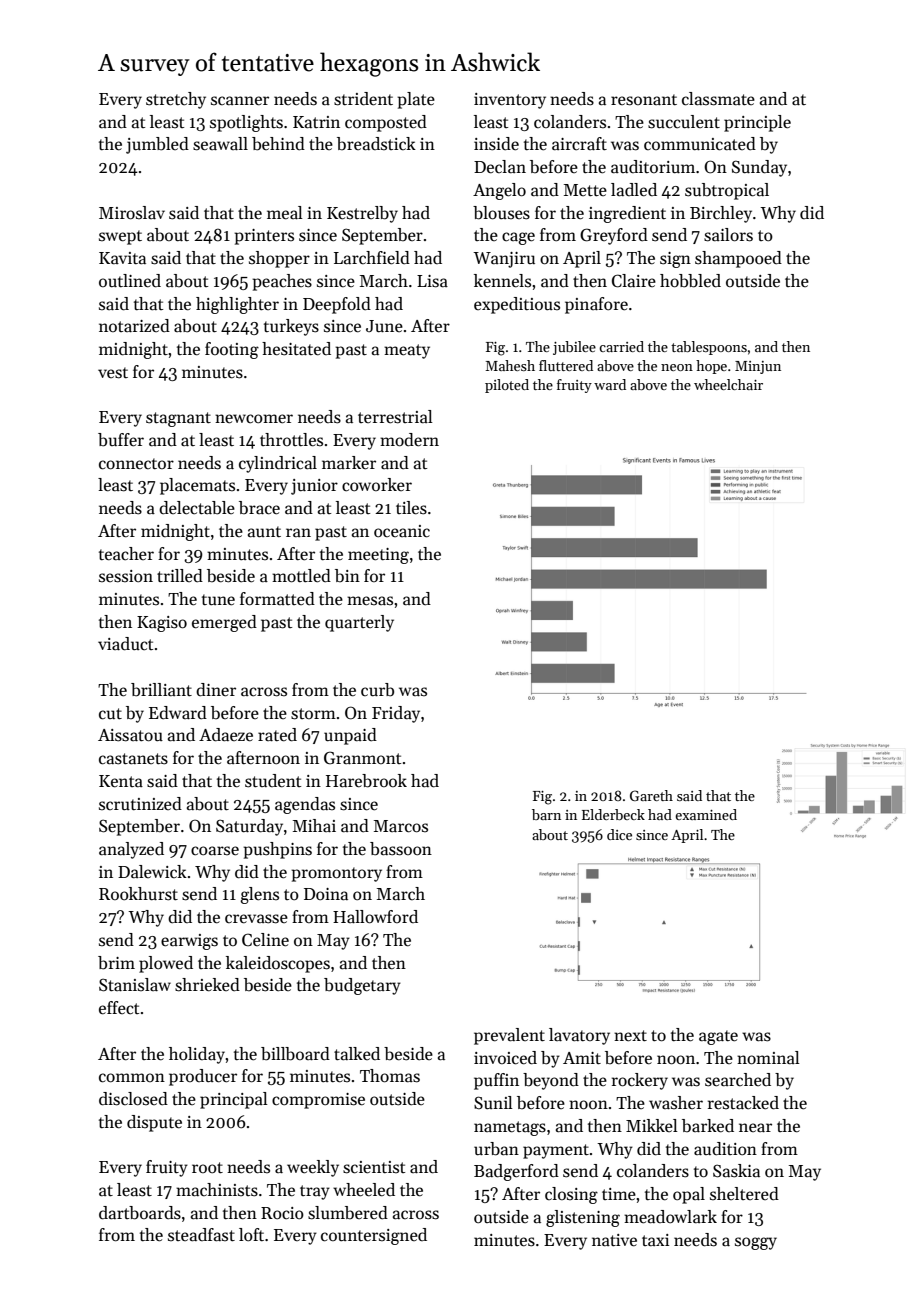 Image resolution: width=924 pixels, height=1308 pixels. I want to click on Elderbeck, so click(613, 814).
